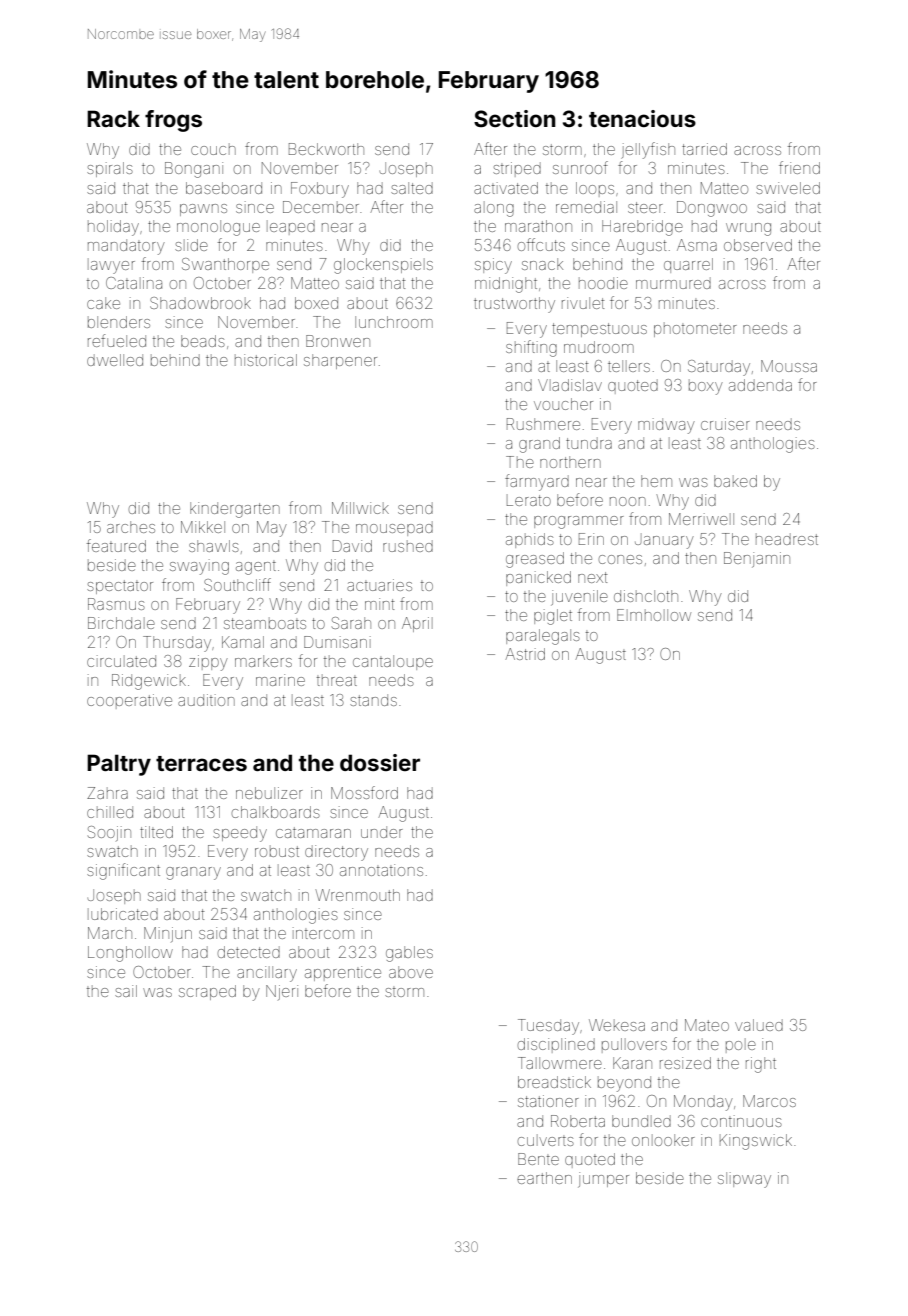  I want to click on baked, so click(735, 481).
